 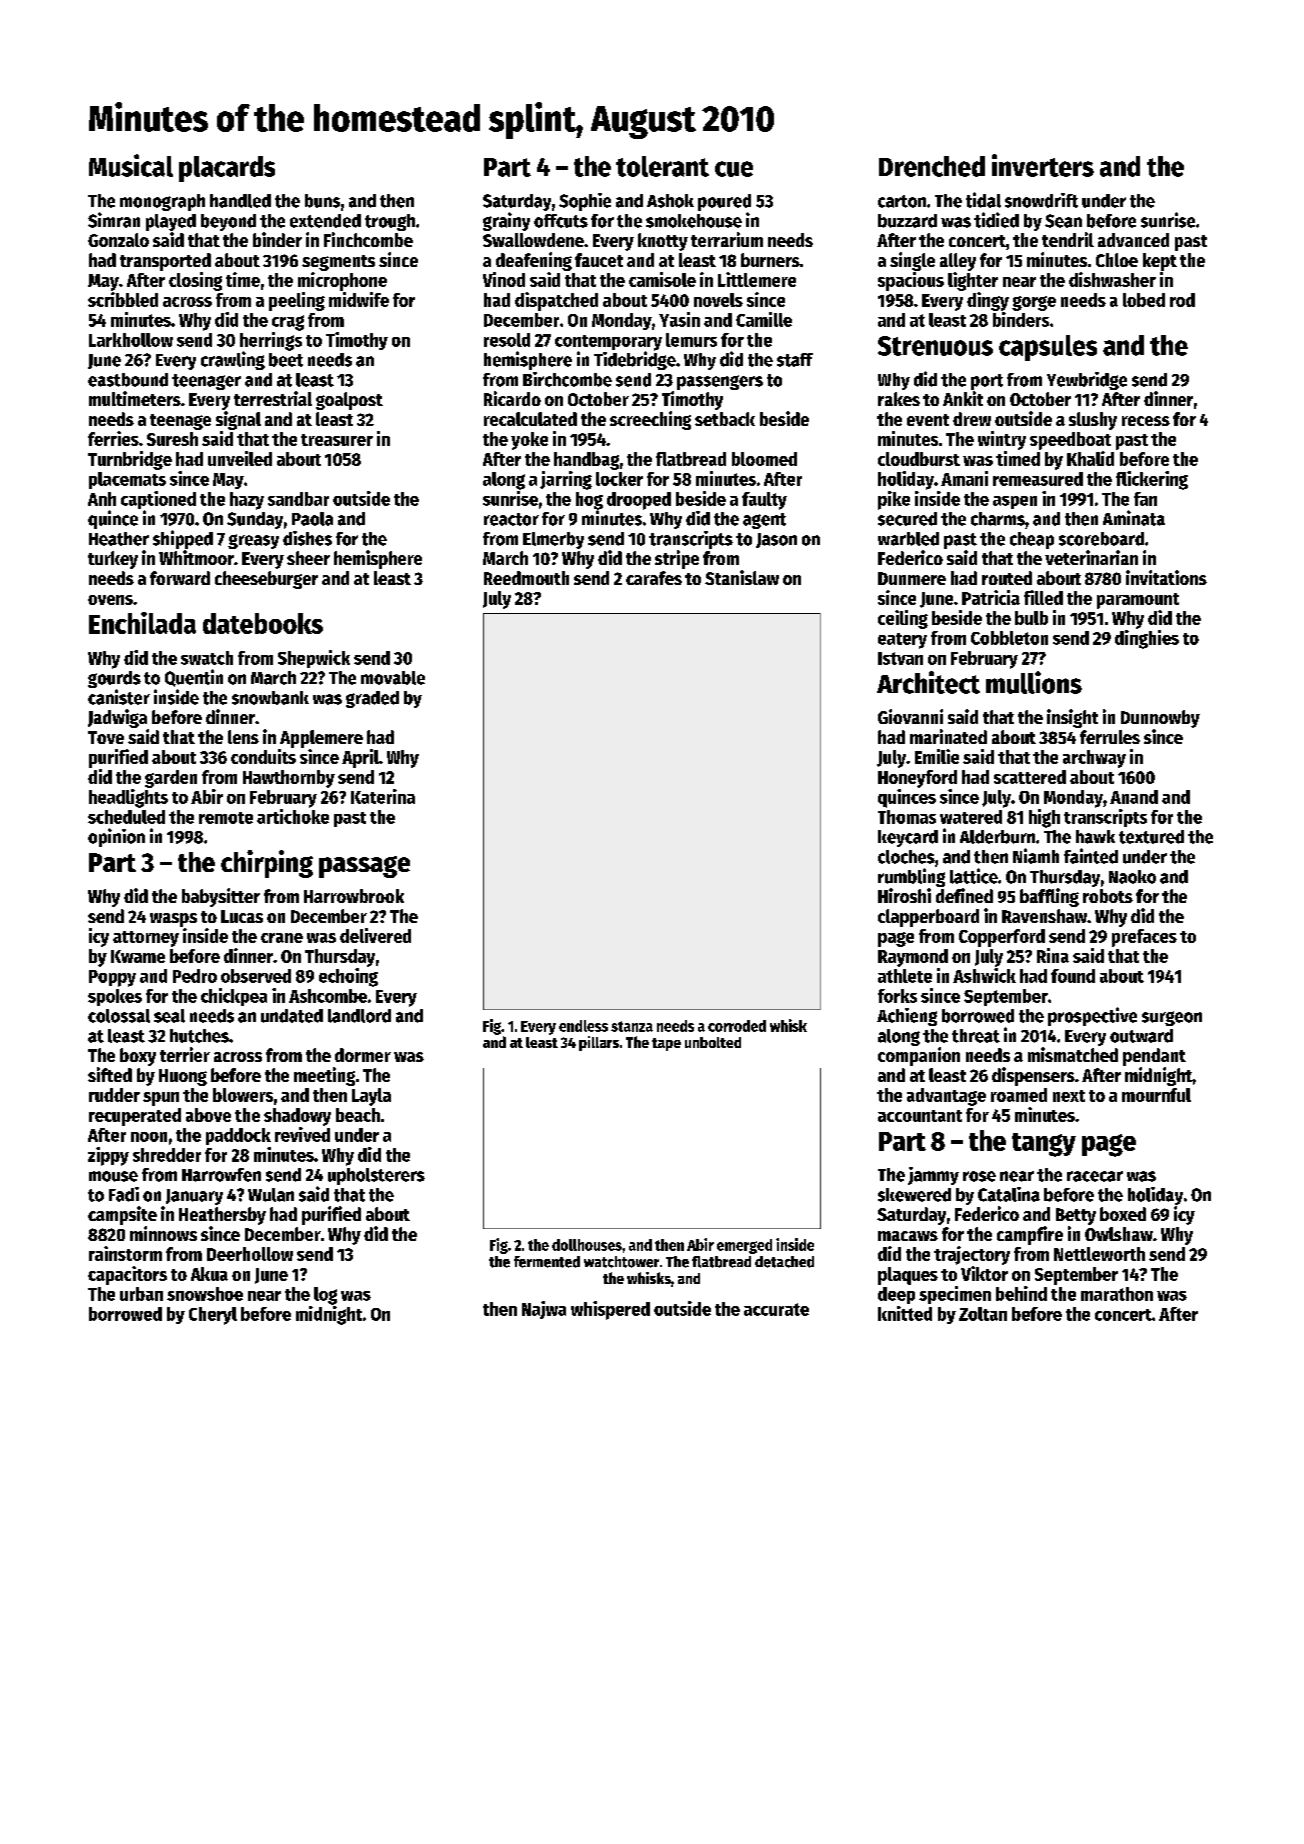 What do you see at coordinates (337, 440) in the document?
I see `treasurer` at bounding box center [337, 440].
